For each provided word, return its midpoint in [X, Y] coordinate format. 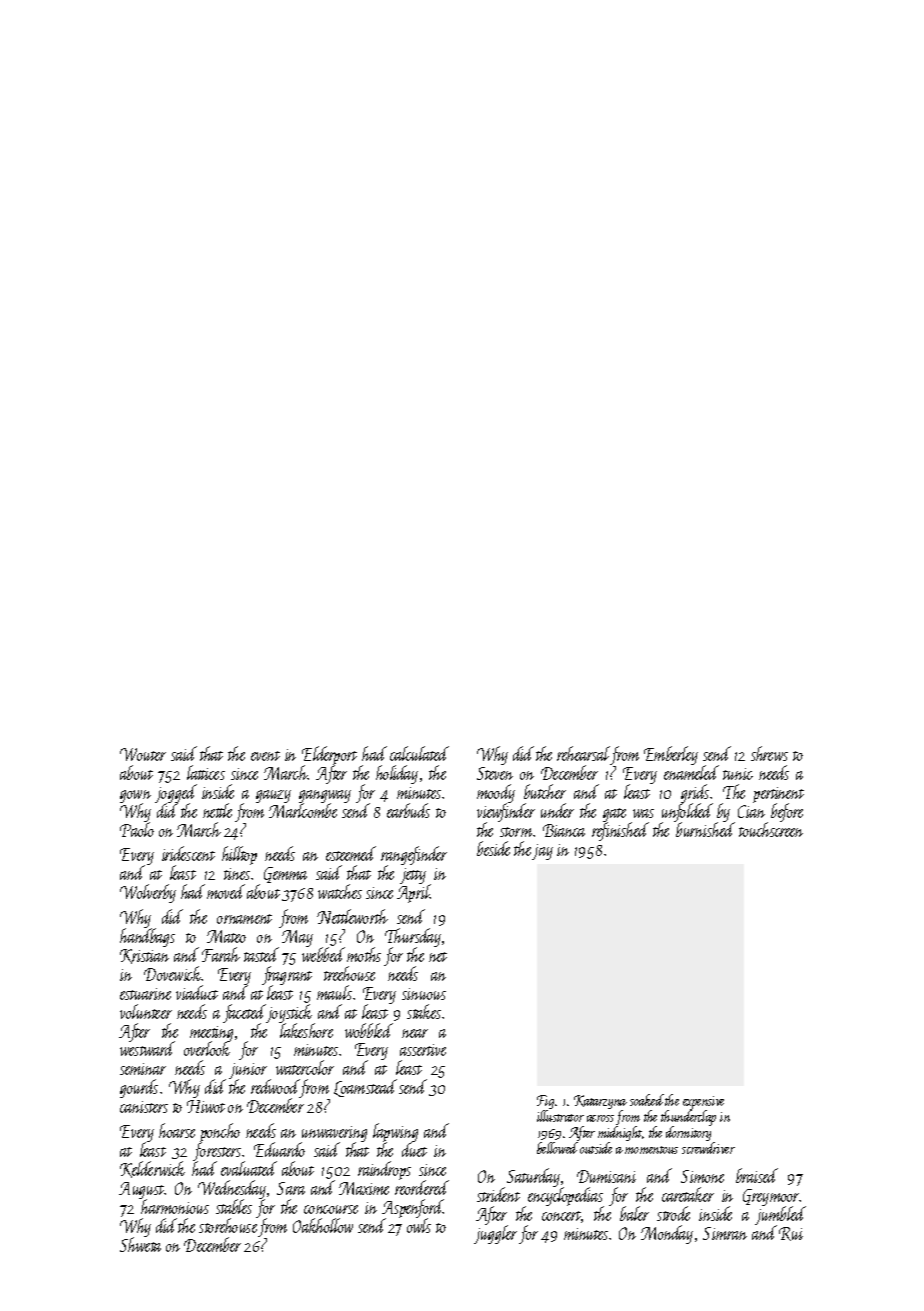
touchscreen [771, 829]
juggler [495, 1235]
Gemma [285, 875]
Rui [791, 1234]
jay [542, 852]
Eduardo [279, 1149]
